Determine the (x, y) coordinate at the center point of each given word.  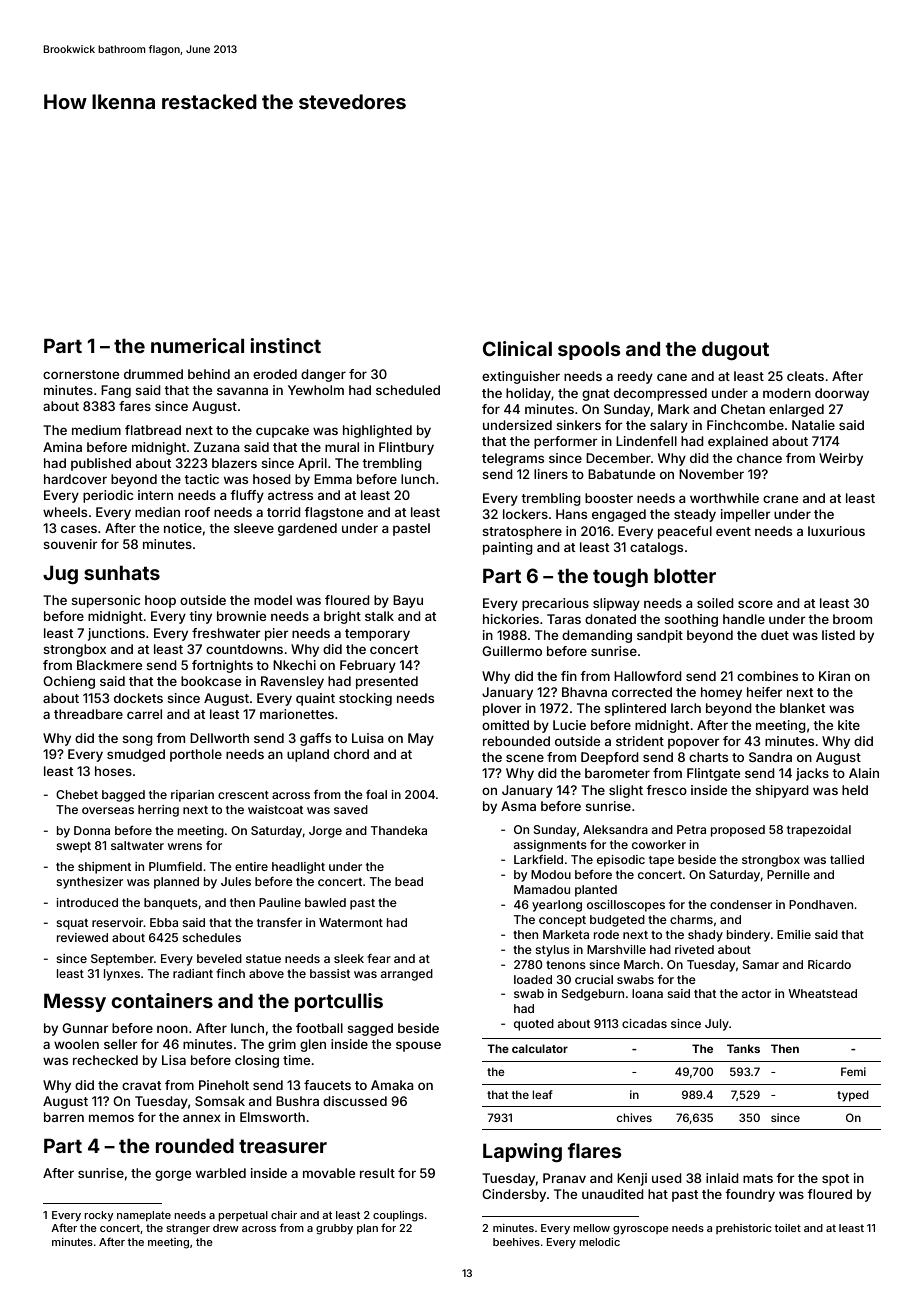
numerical (197, 345)
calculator (540, 1048)
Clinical (517, 348)
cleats (805, 376)
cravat (141, 1085)
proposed (738, 831)
